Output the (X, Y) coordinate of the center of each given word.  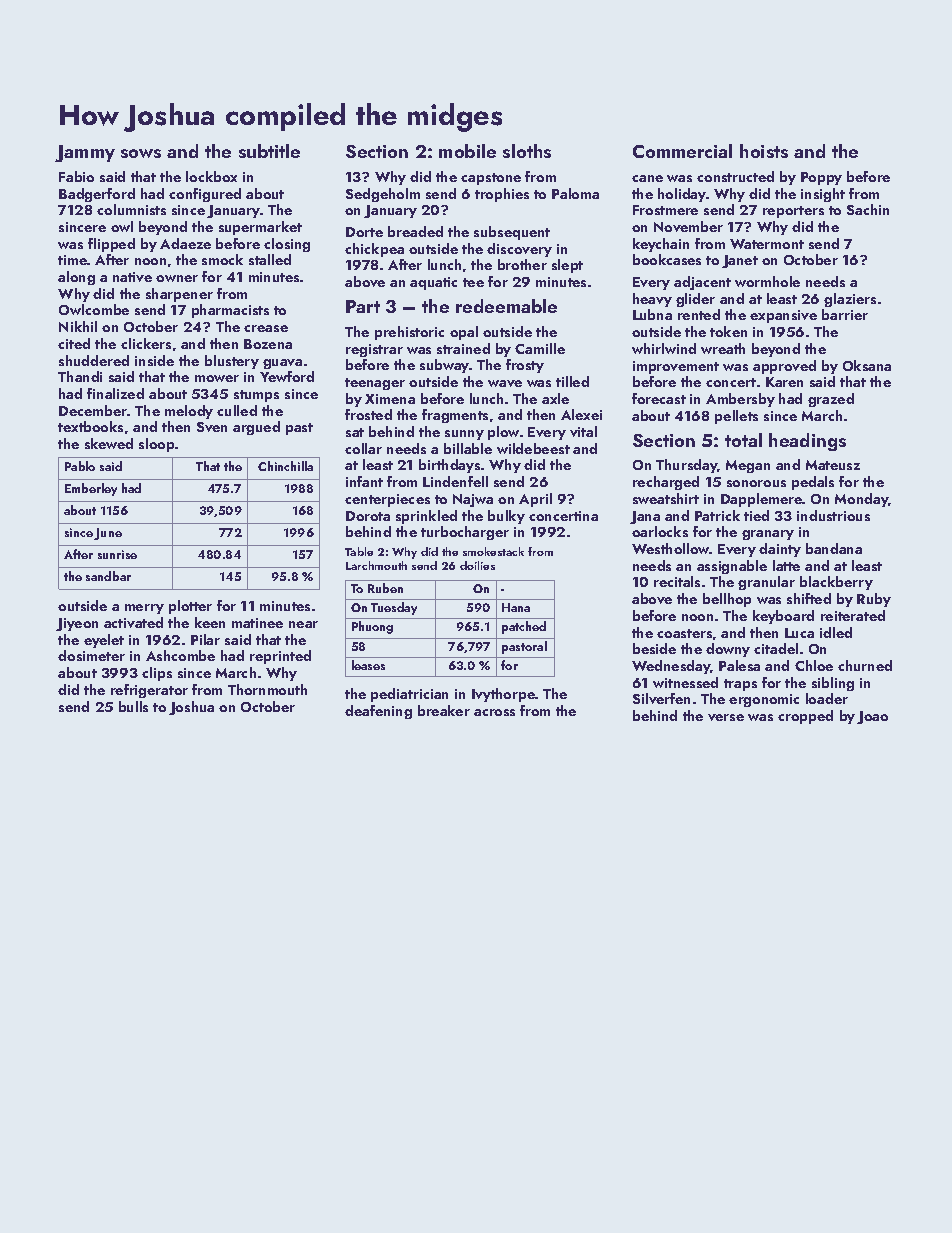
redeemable (506, 306)
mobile (467, 151)
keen (210, 622)
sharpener (179, 295)
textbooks (90, 426)
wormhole (767, 281)
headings (807, 442)
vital (583, 431)
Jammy (85, 153)
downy (728, 650)
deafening (378, 712)
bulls (133, 706)
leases (368, 665)
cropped (805, 717)
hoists (764, 151)
